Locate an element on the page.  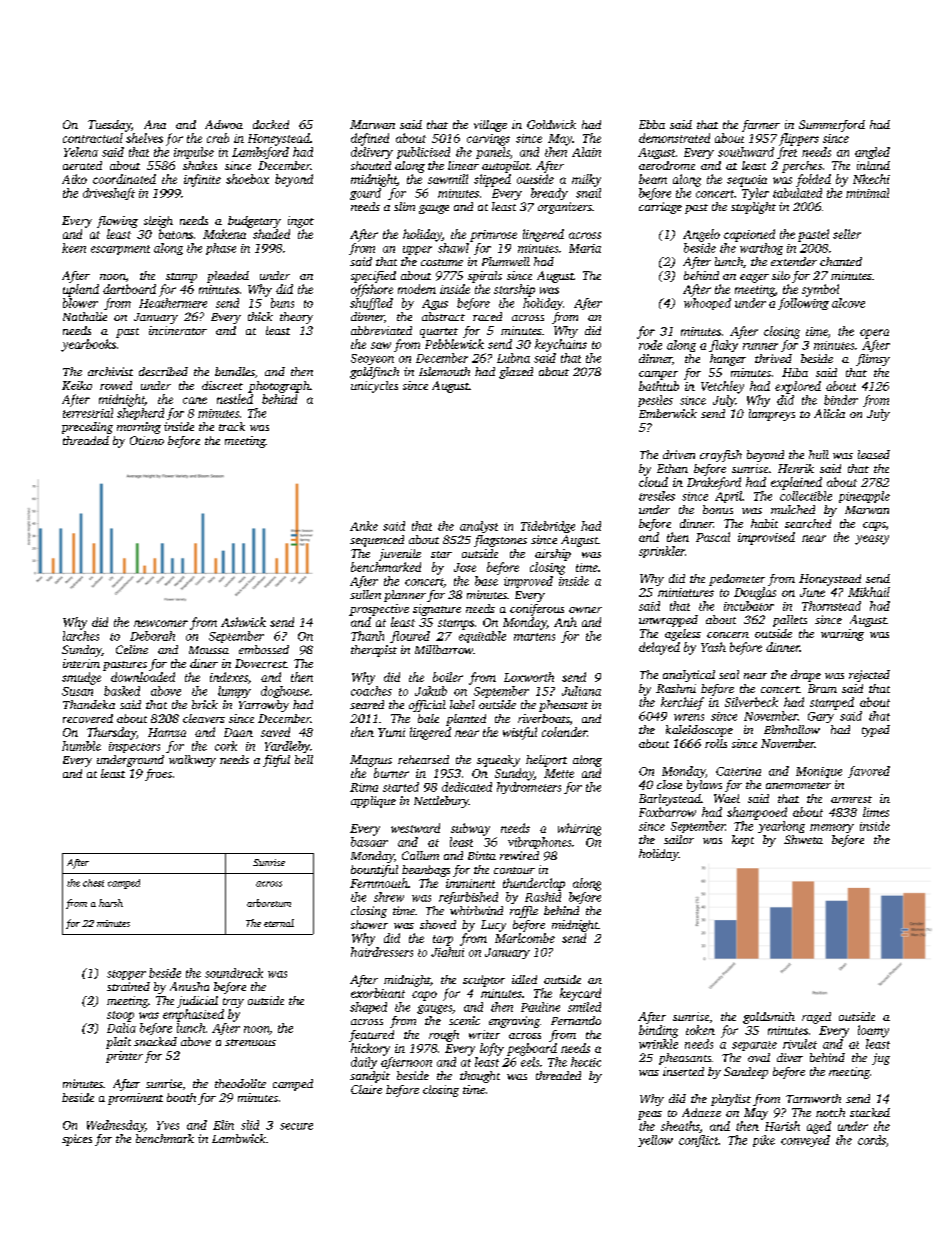
Goldwick is located at coordinates (551, 124).
